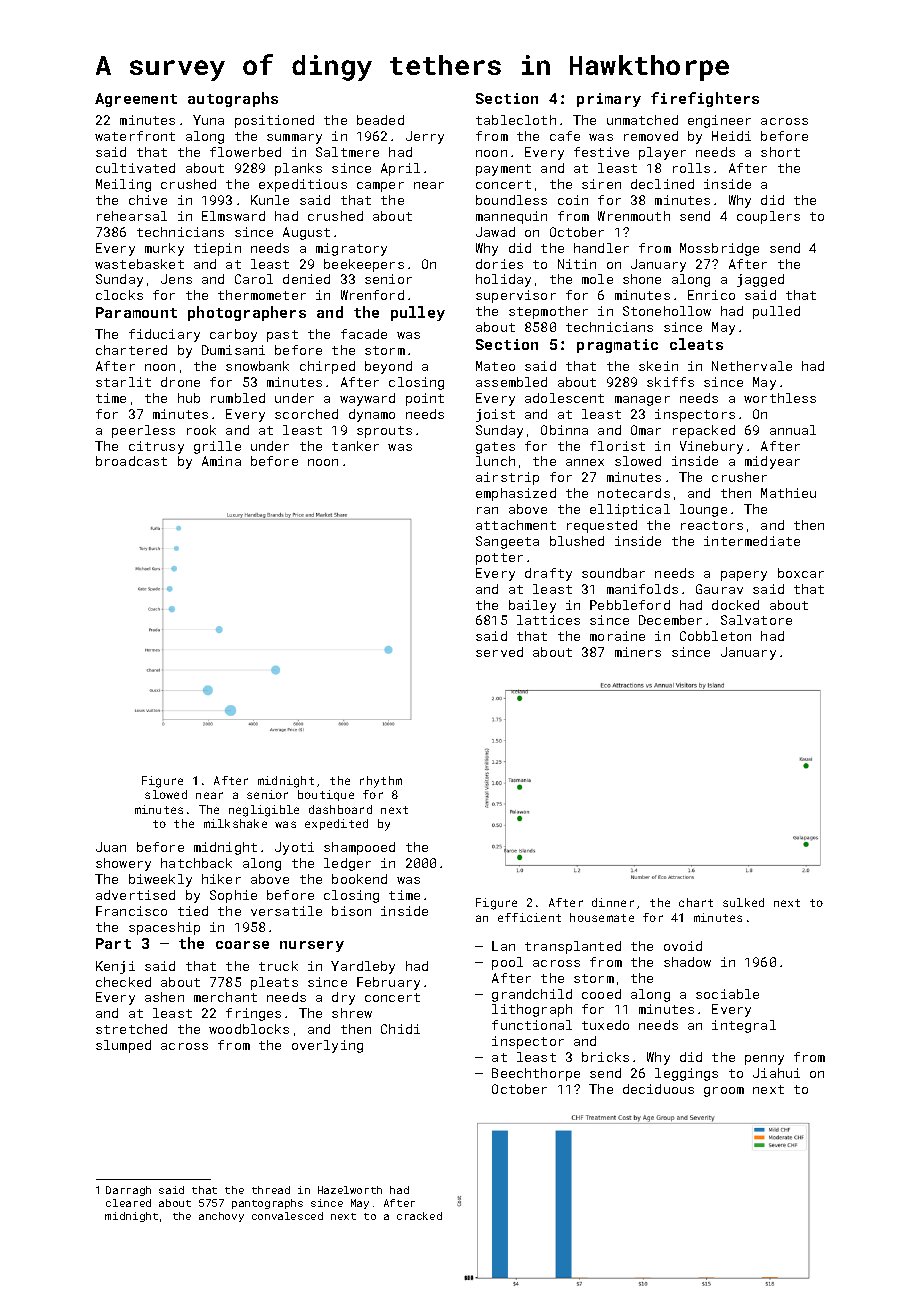 The image size is (924, 1308). I want to click on sulked, so click(743, 902).
